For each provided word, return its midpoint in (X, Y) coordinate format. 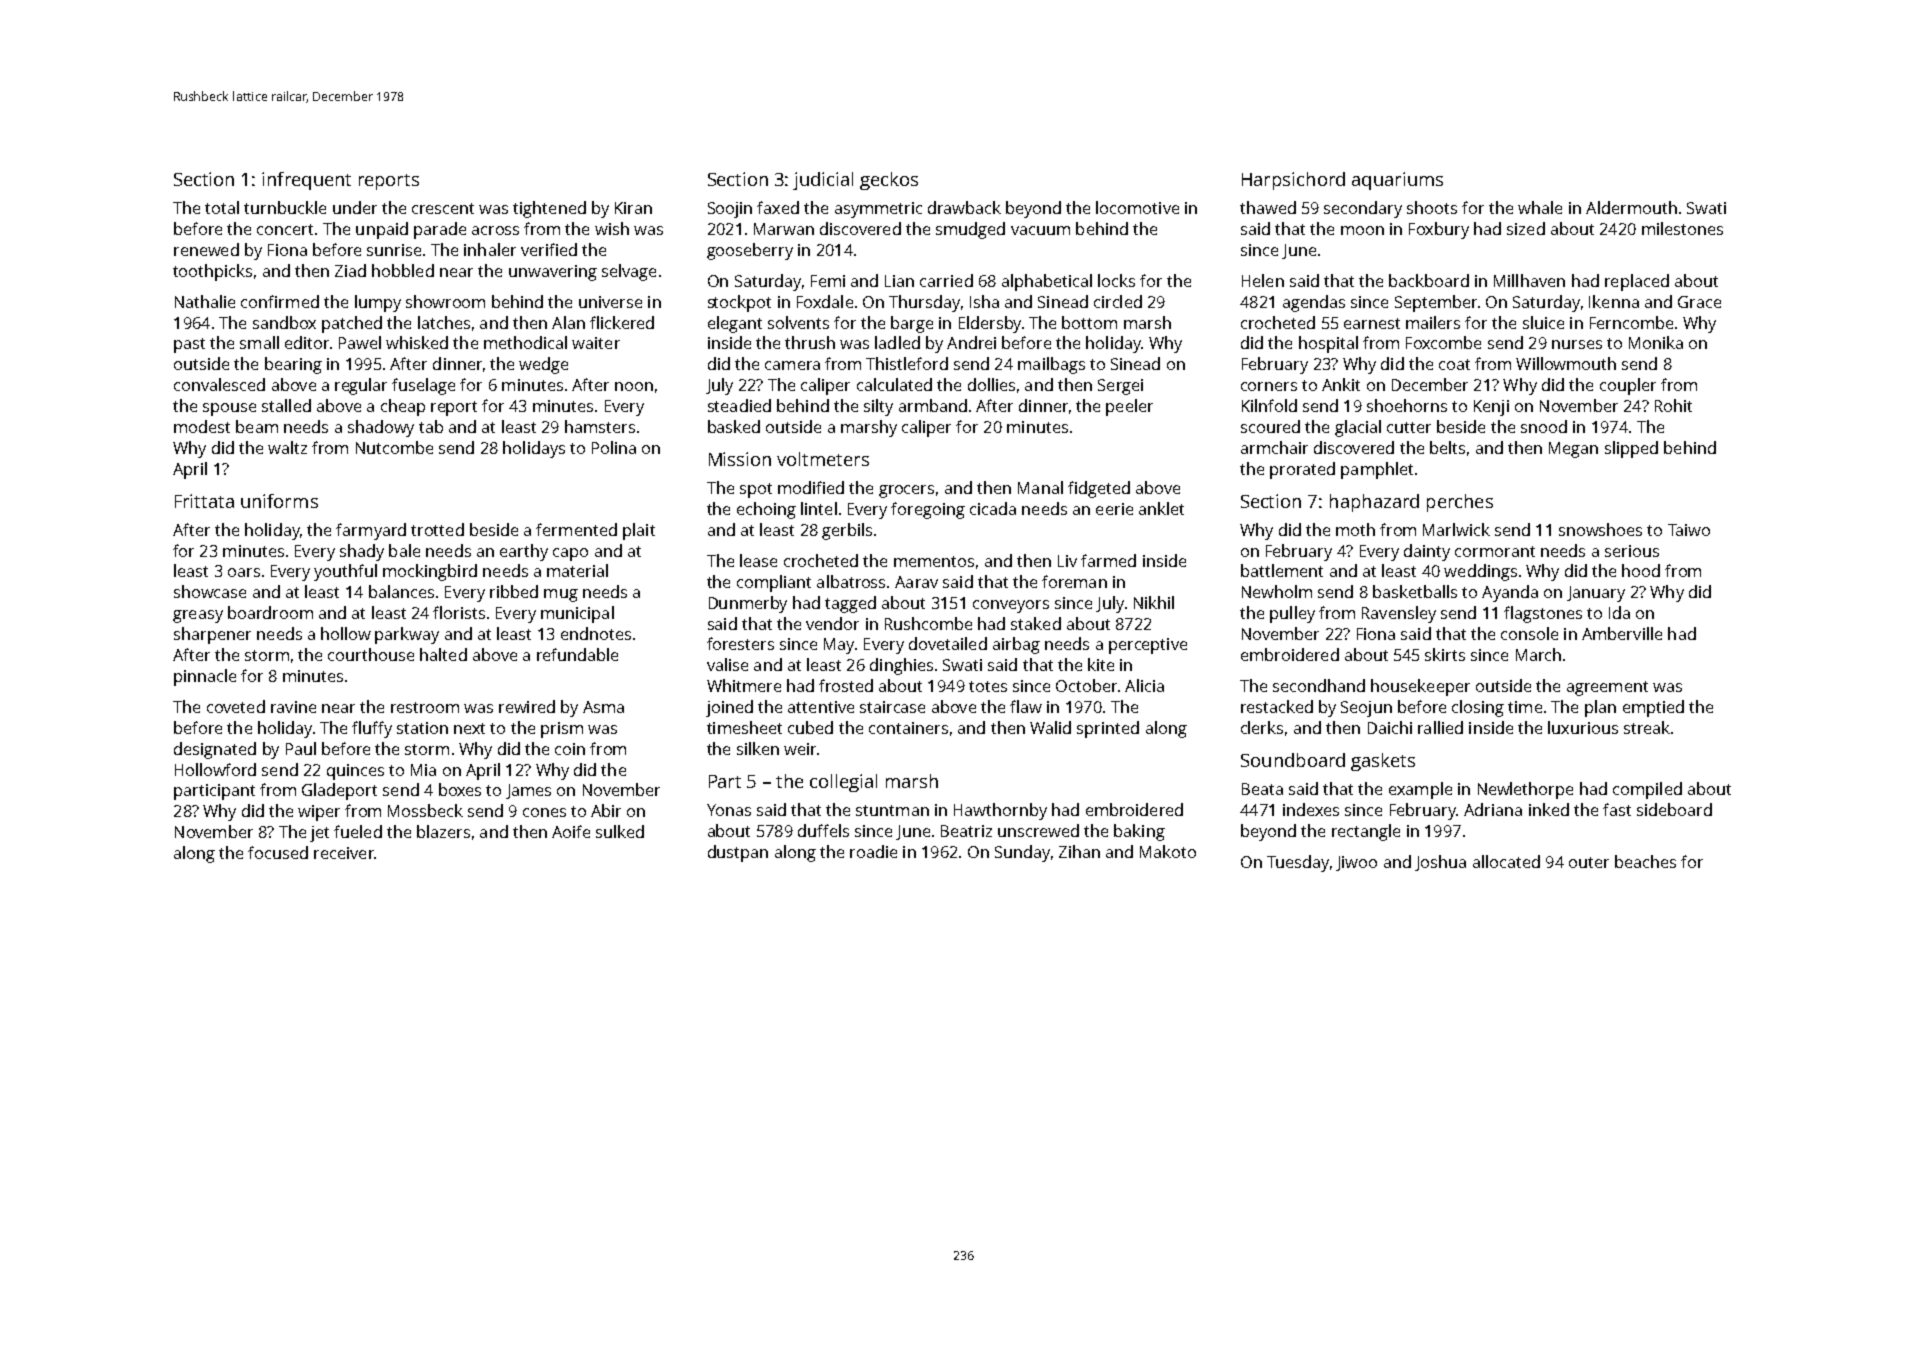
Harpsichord (1293, 181)
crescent (443, 208)
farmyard (371, 531)
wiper (319, 813)
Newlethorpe (1525, 790)
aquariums (1397, 181)
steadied (739, 405)
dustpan (738, 853)
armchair (1274, 447)
